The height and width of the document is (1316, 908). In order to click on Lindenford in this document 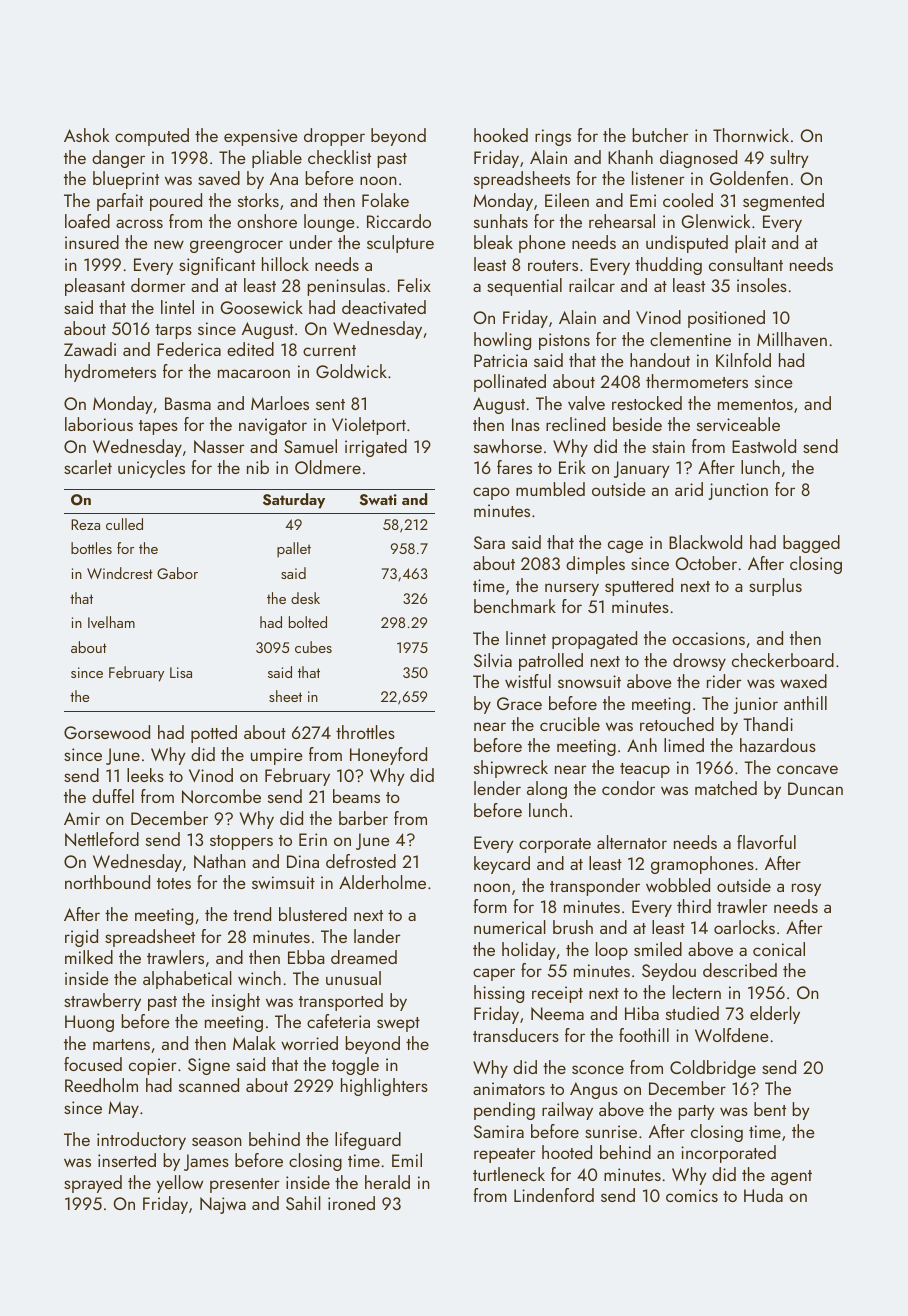, I will do `click(554, 1195)`.
